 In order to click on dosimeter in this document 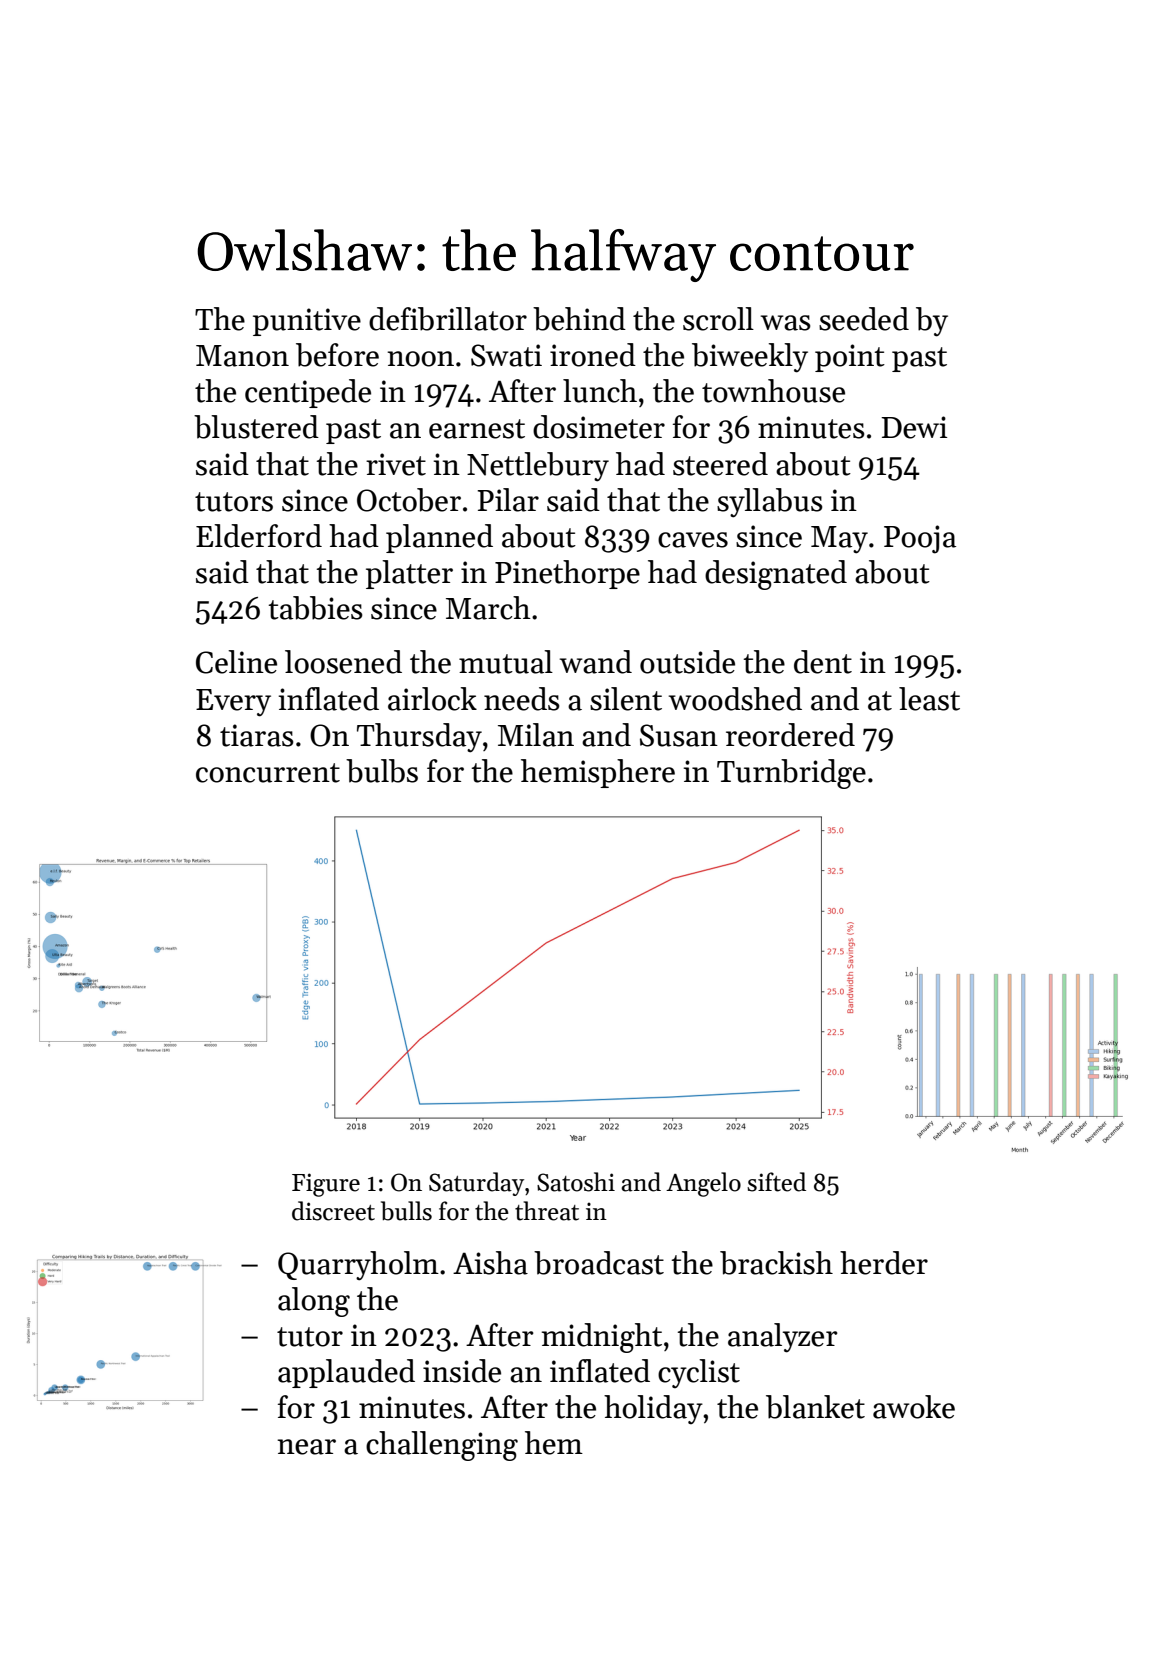, I will do `click(599, 427)`.
